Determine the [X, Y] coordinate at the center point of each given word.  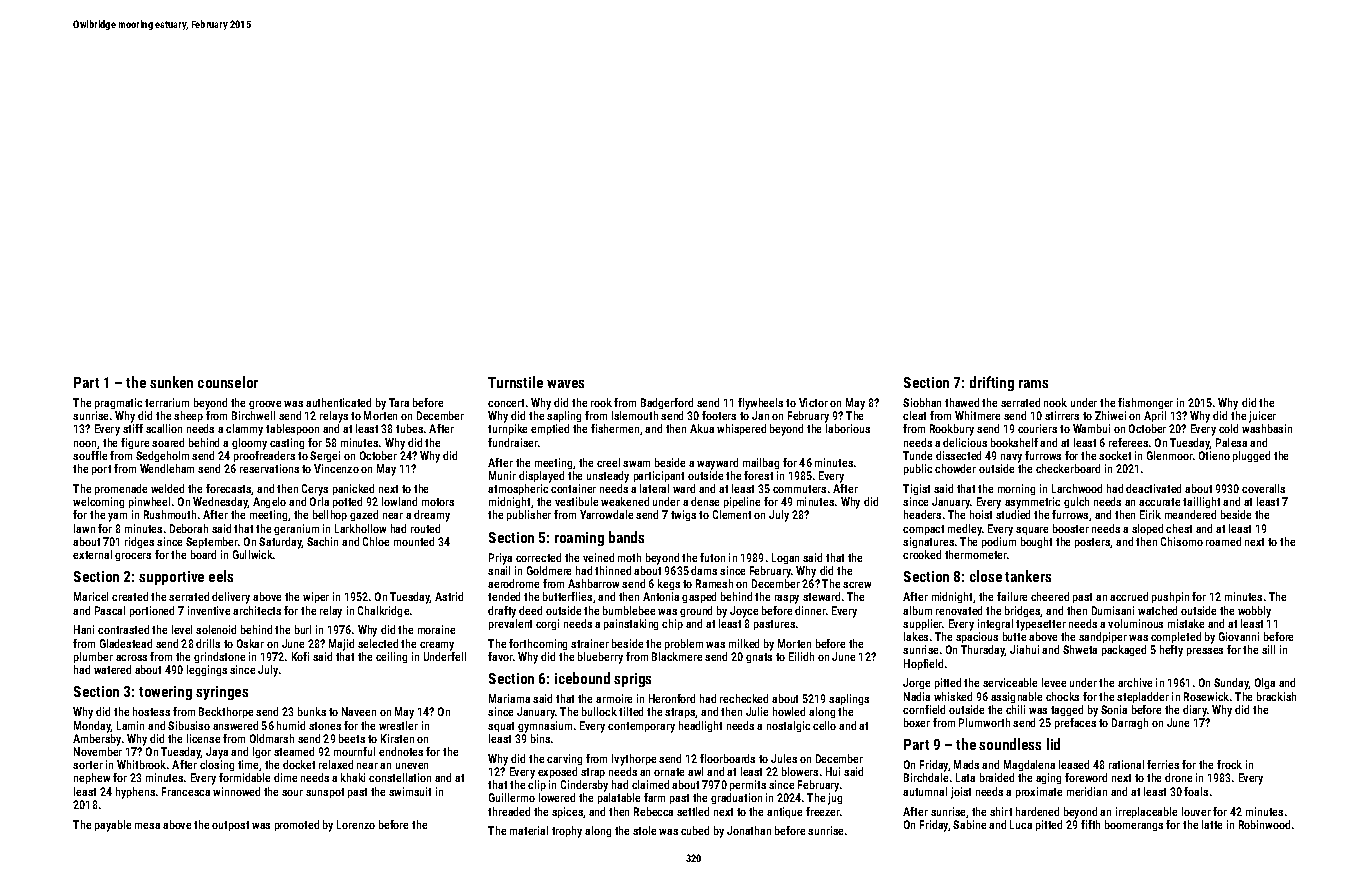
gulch [1076, 502]
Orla [319, 501]
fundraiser [513, 442]
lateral [654, 488]
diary [1195, 711]
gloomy [249, 444]
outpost [230, 826]
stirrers [1062, 415]
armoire [614, 698]
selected [378, 643]
